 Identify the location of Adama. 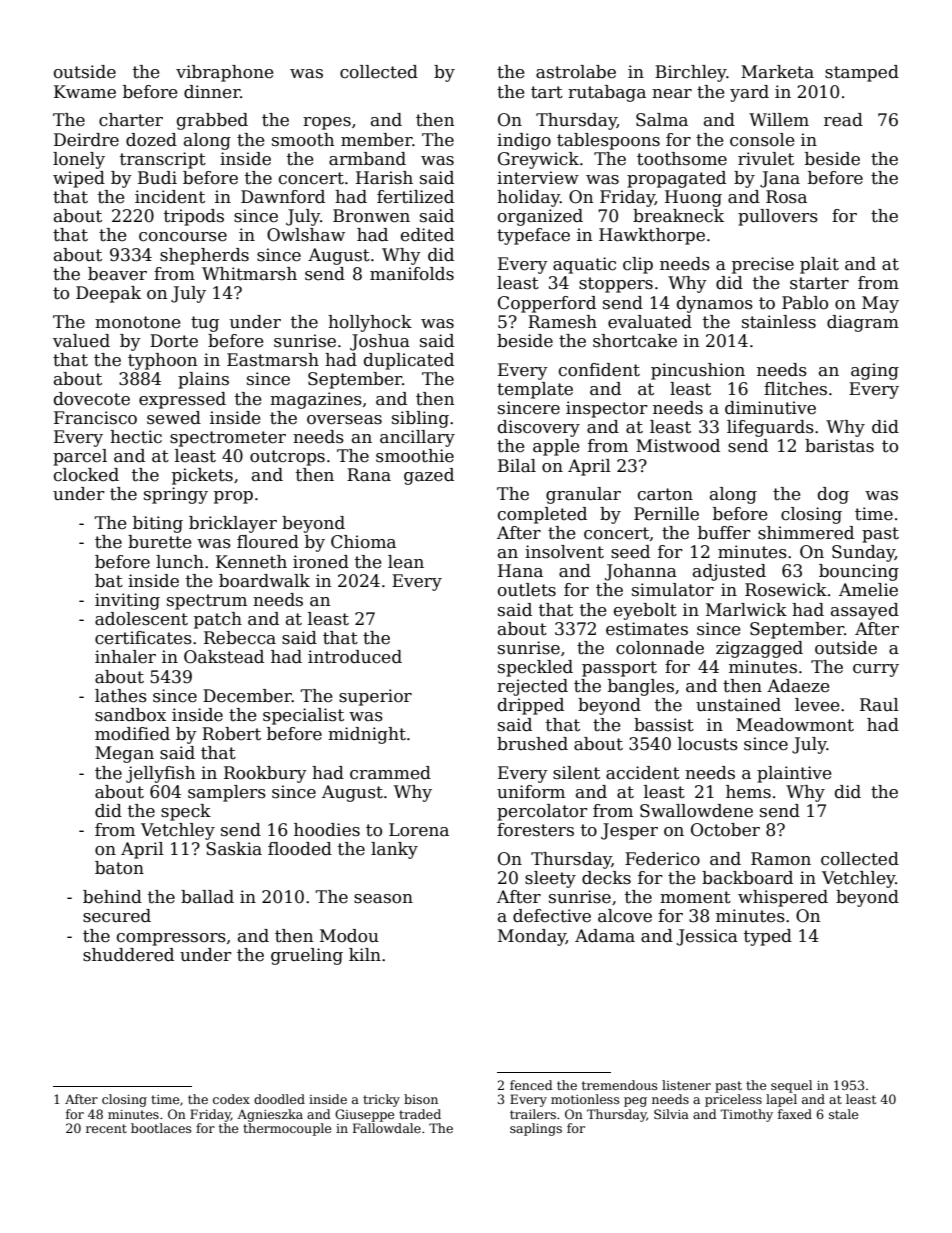
(605, 936).
